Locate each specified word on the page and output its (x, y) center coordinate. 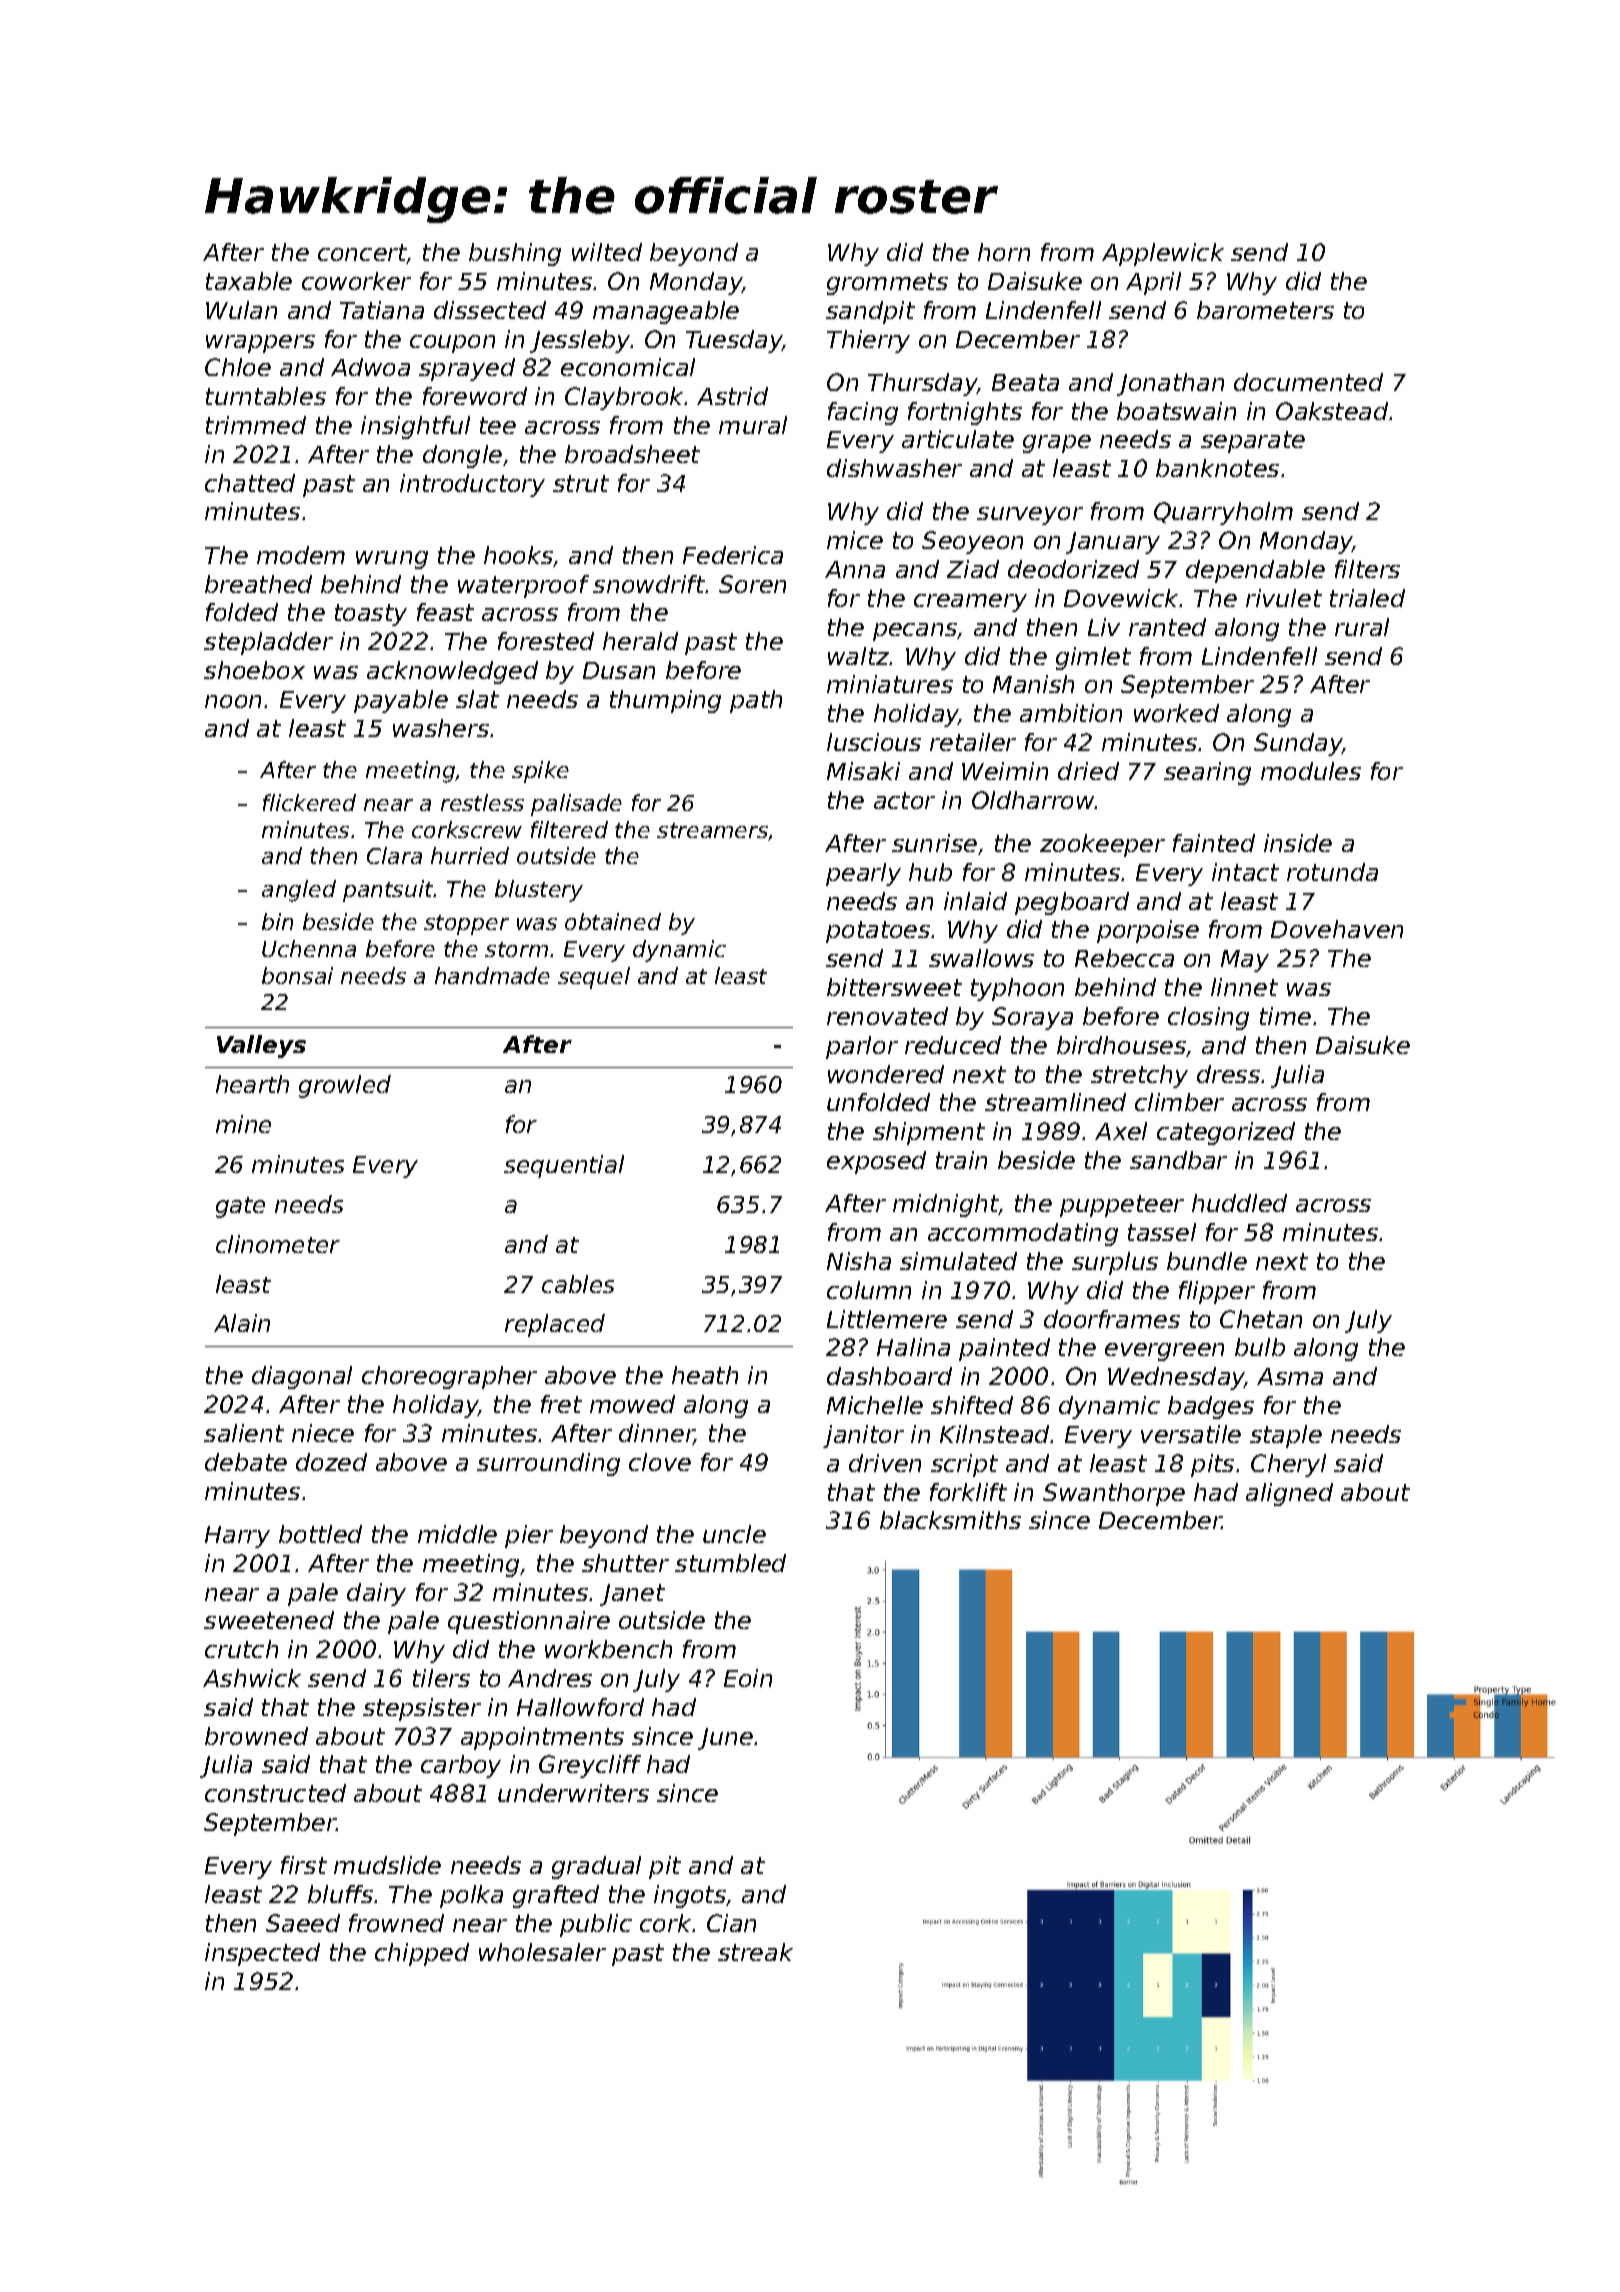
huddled (1239, 1203)
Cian (731, 1923)
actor (904, 800)
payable (401, 701)
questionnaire (529, 1622)
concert (362, 254)
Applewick (1163, 254)
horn (1004, 252)
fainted (1214, 843)
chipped (422, 1954)
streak (755, 1952)
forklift (968, 1492)
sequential (564, 1166)
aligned (1289, 1494)
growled (345, 1086)
